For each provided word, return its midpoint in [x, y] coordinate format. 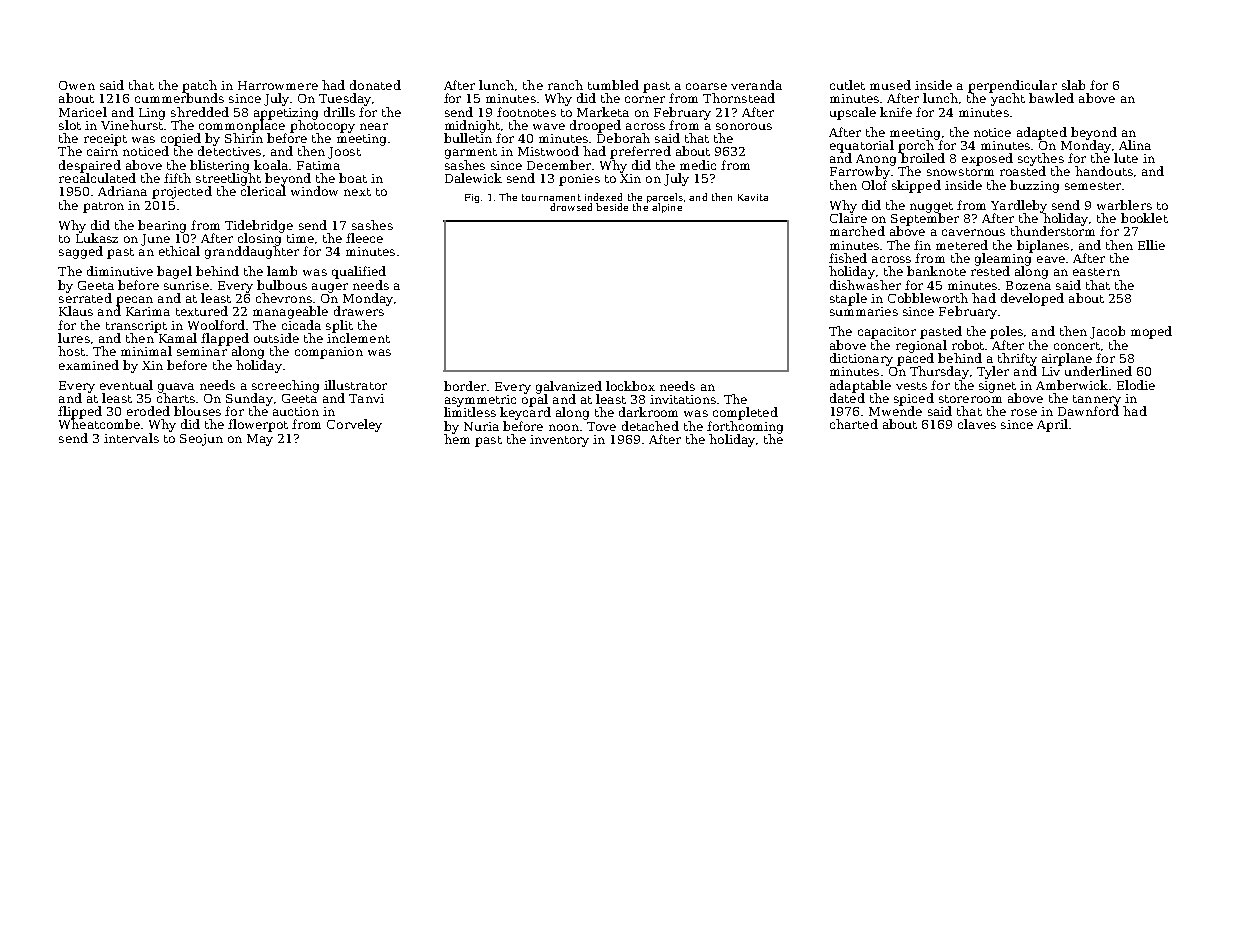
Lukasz [97, 238]
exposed [987, 159]
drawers [359, 311]
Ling [152, 114]
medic [698, 165]
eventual [126, 385]
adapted [1042, 133]
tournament [551, 197]
